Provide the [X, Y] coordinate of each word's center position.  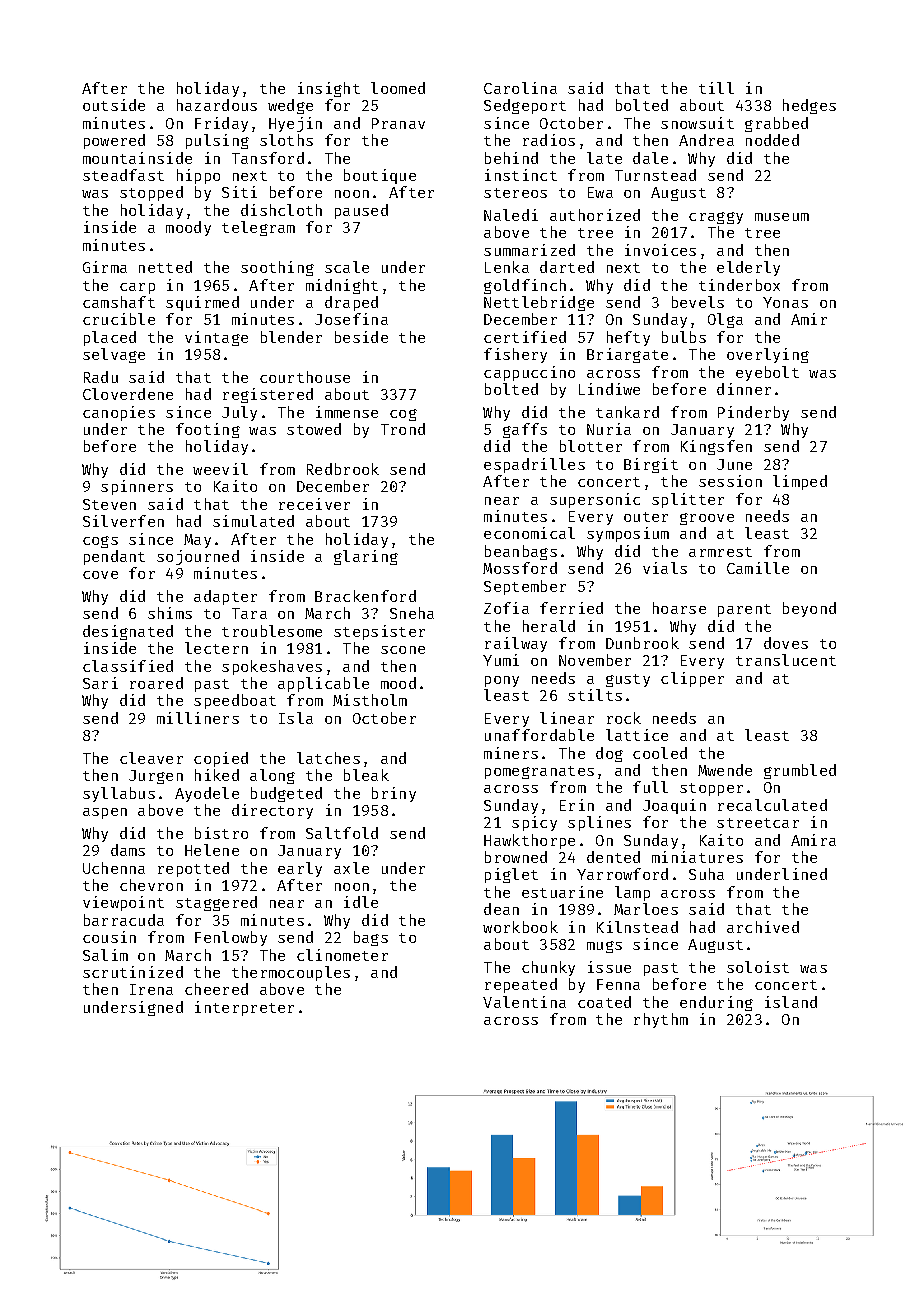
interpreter [244, 1008]
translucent [786, 660]
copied [221, 759]
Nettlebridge [539, 303]
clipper [692, 679]
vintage [216, 338]
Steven [109, 504]
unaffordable [539, 735]
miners [511, 753]
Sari [100, 683]
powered [114, 141]
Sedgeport [525, 106]
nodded [772, 140]
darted [567, 267]
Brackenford [365, 596]
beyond [809, 609]
